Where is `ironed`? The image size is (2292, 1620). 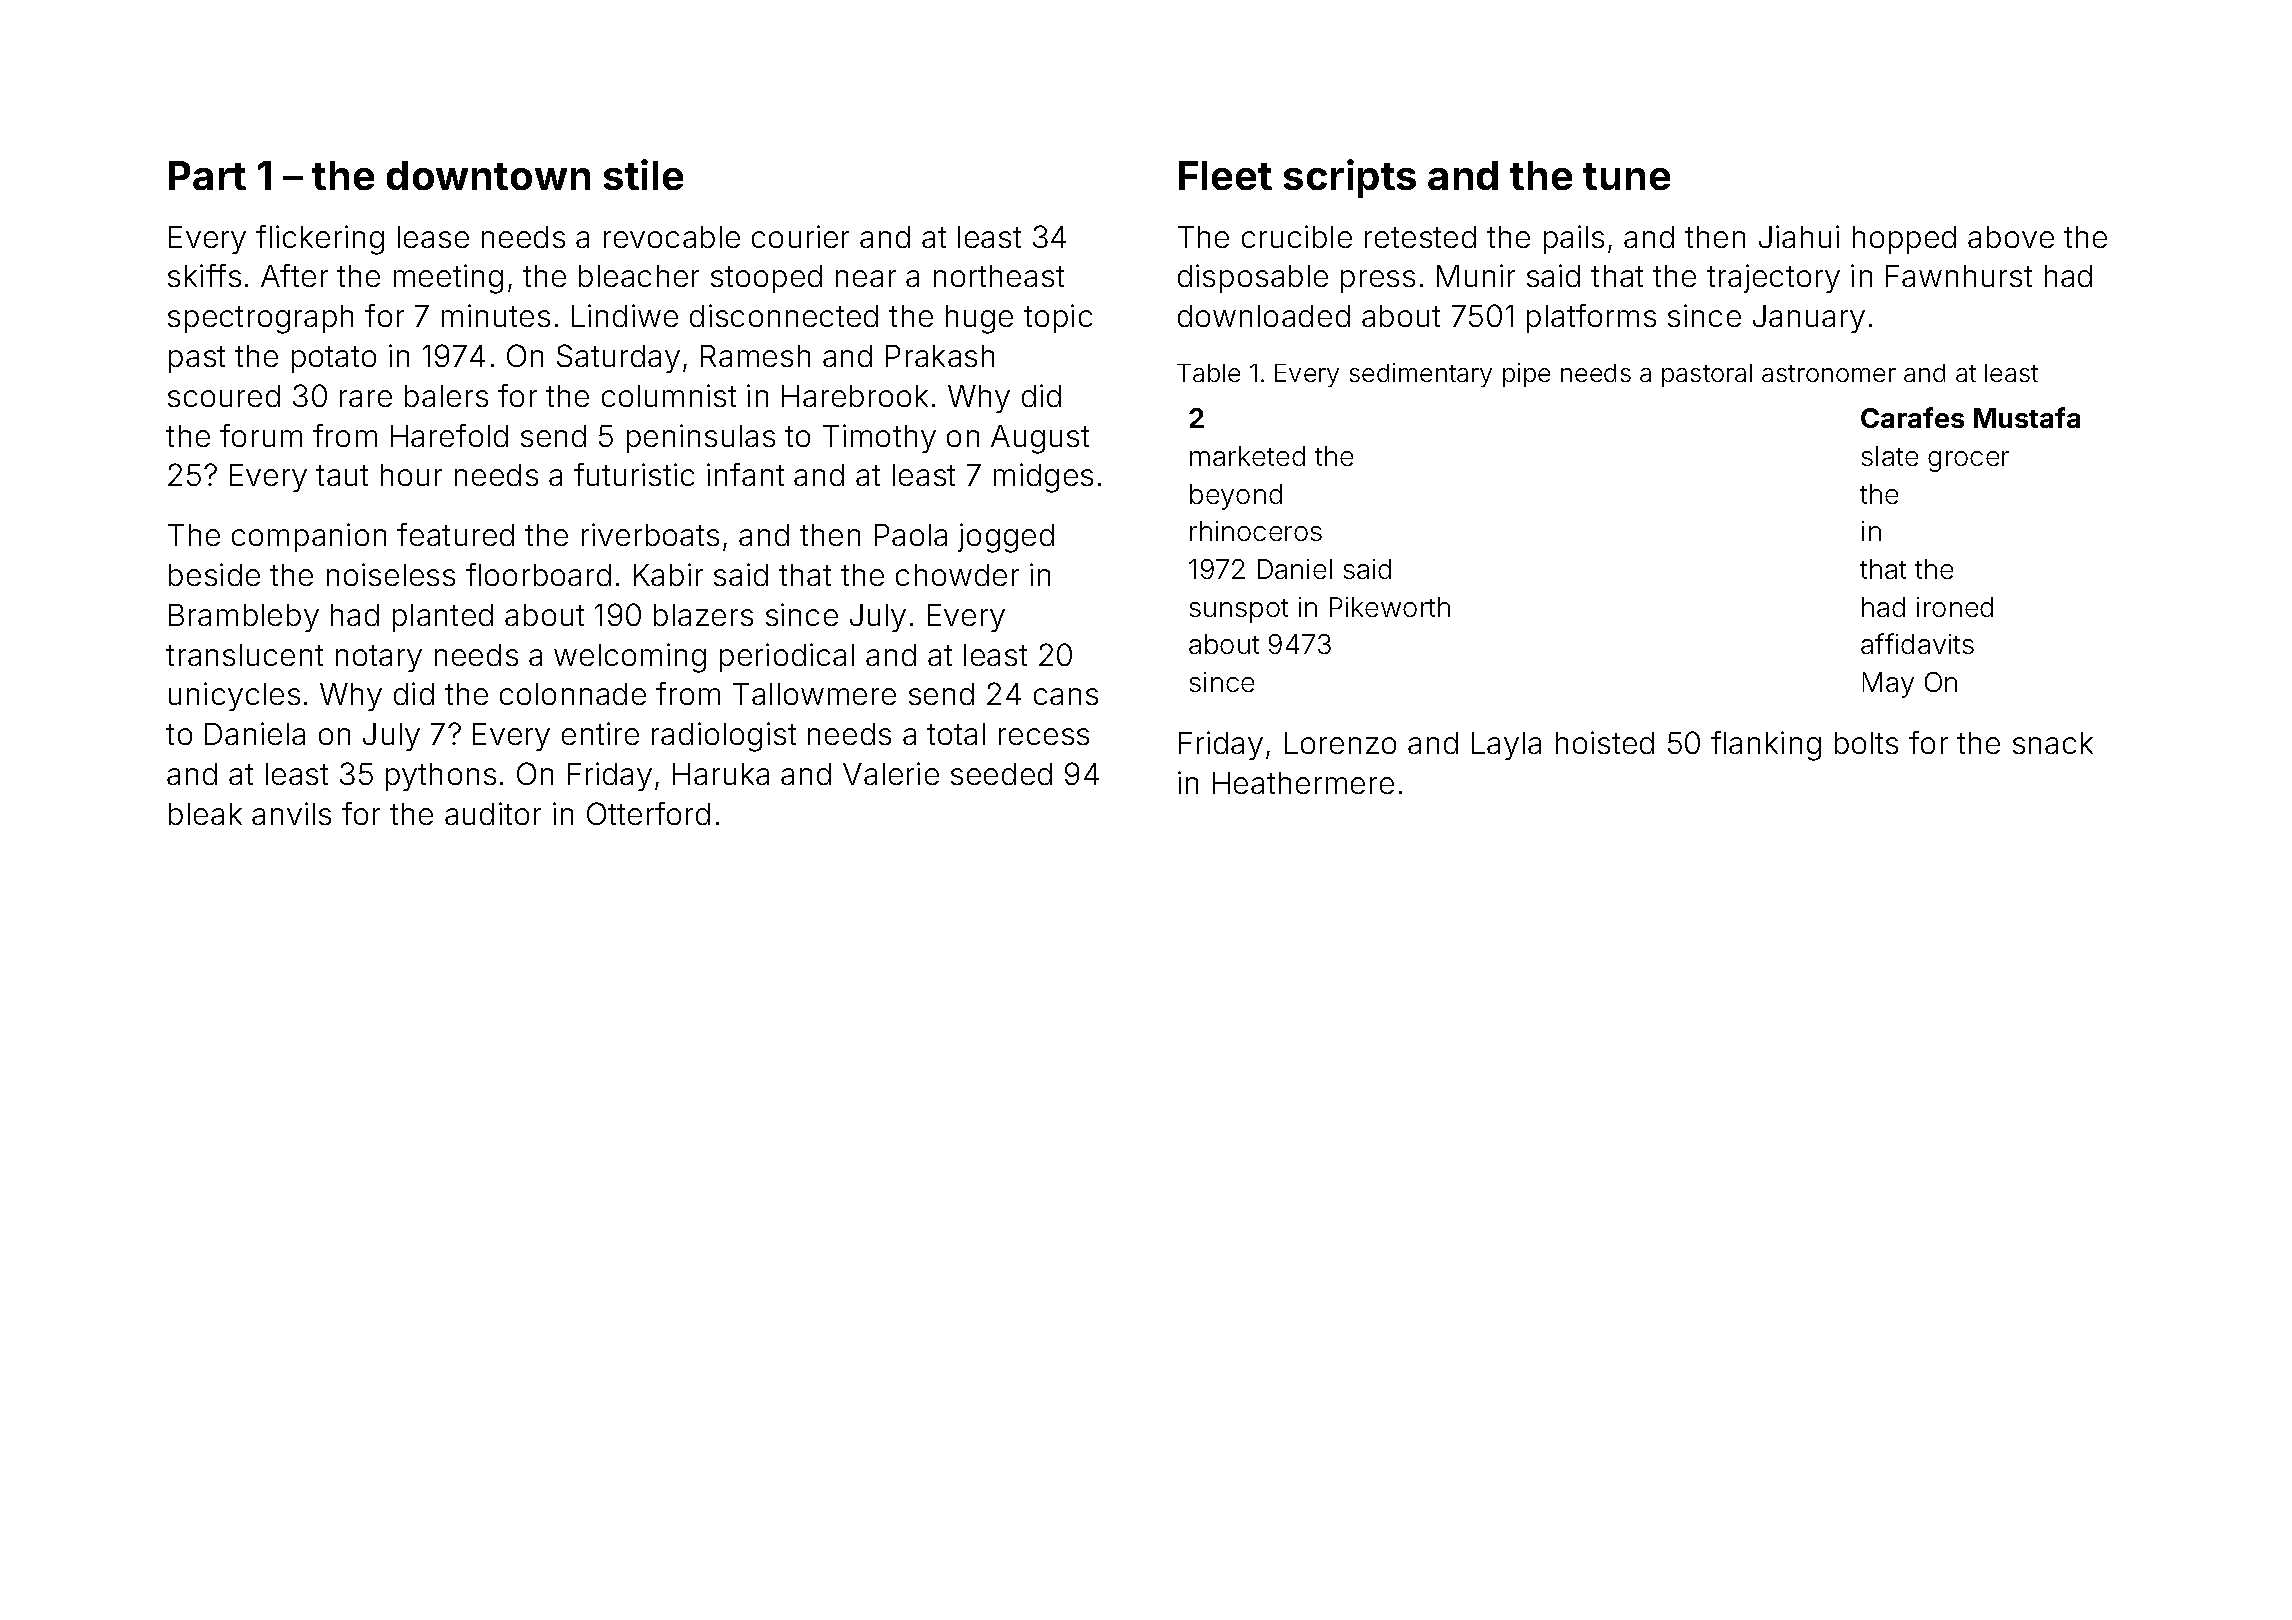
ironed is located at coordinates (1955, 607).
